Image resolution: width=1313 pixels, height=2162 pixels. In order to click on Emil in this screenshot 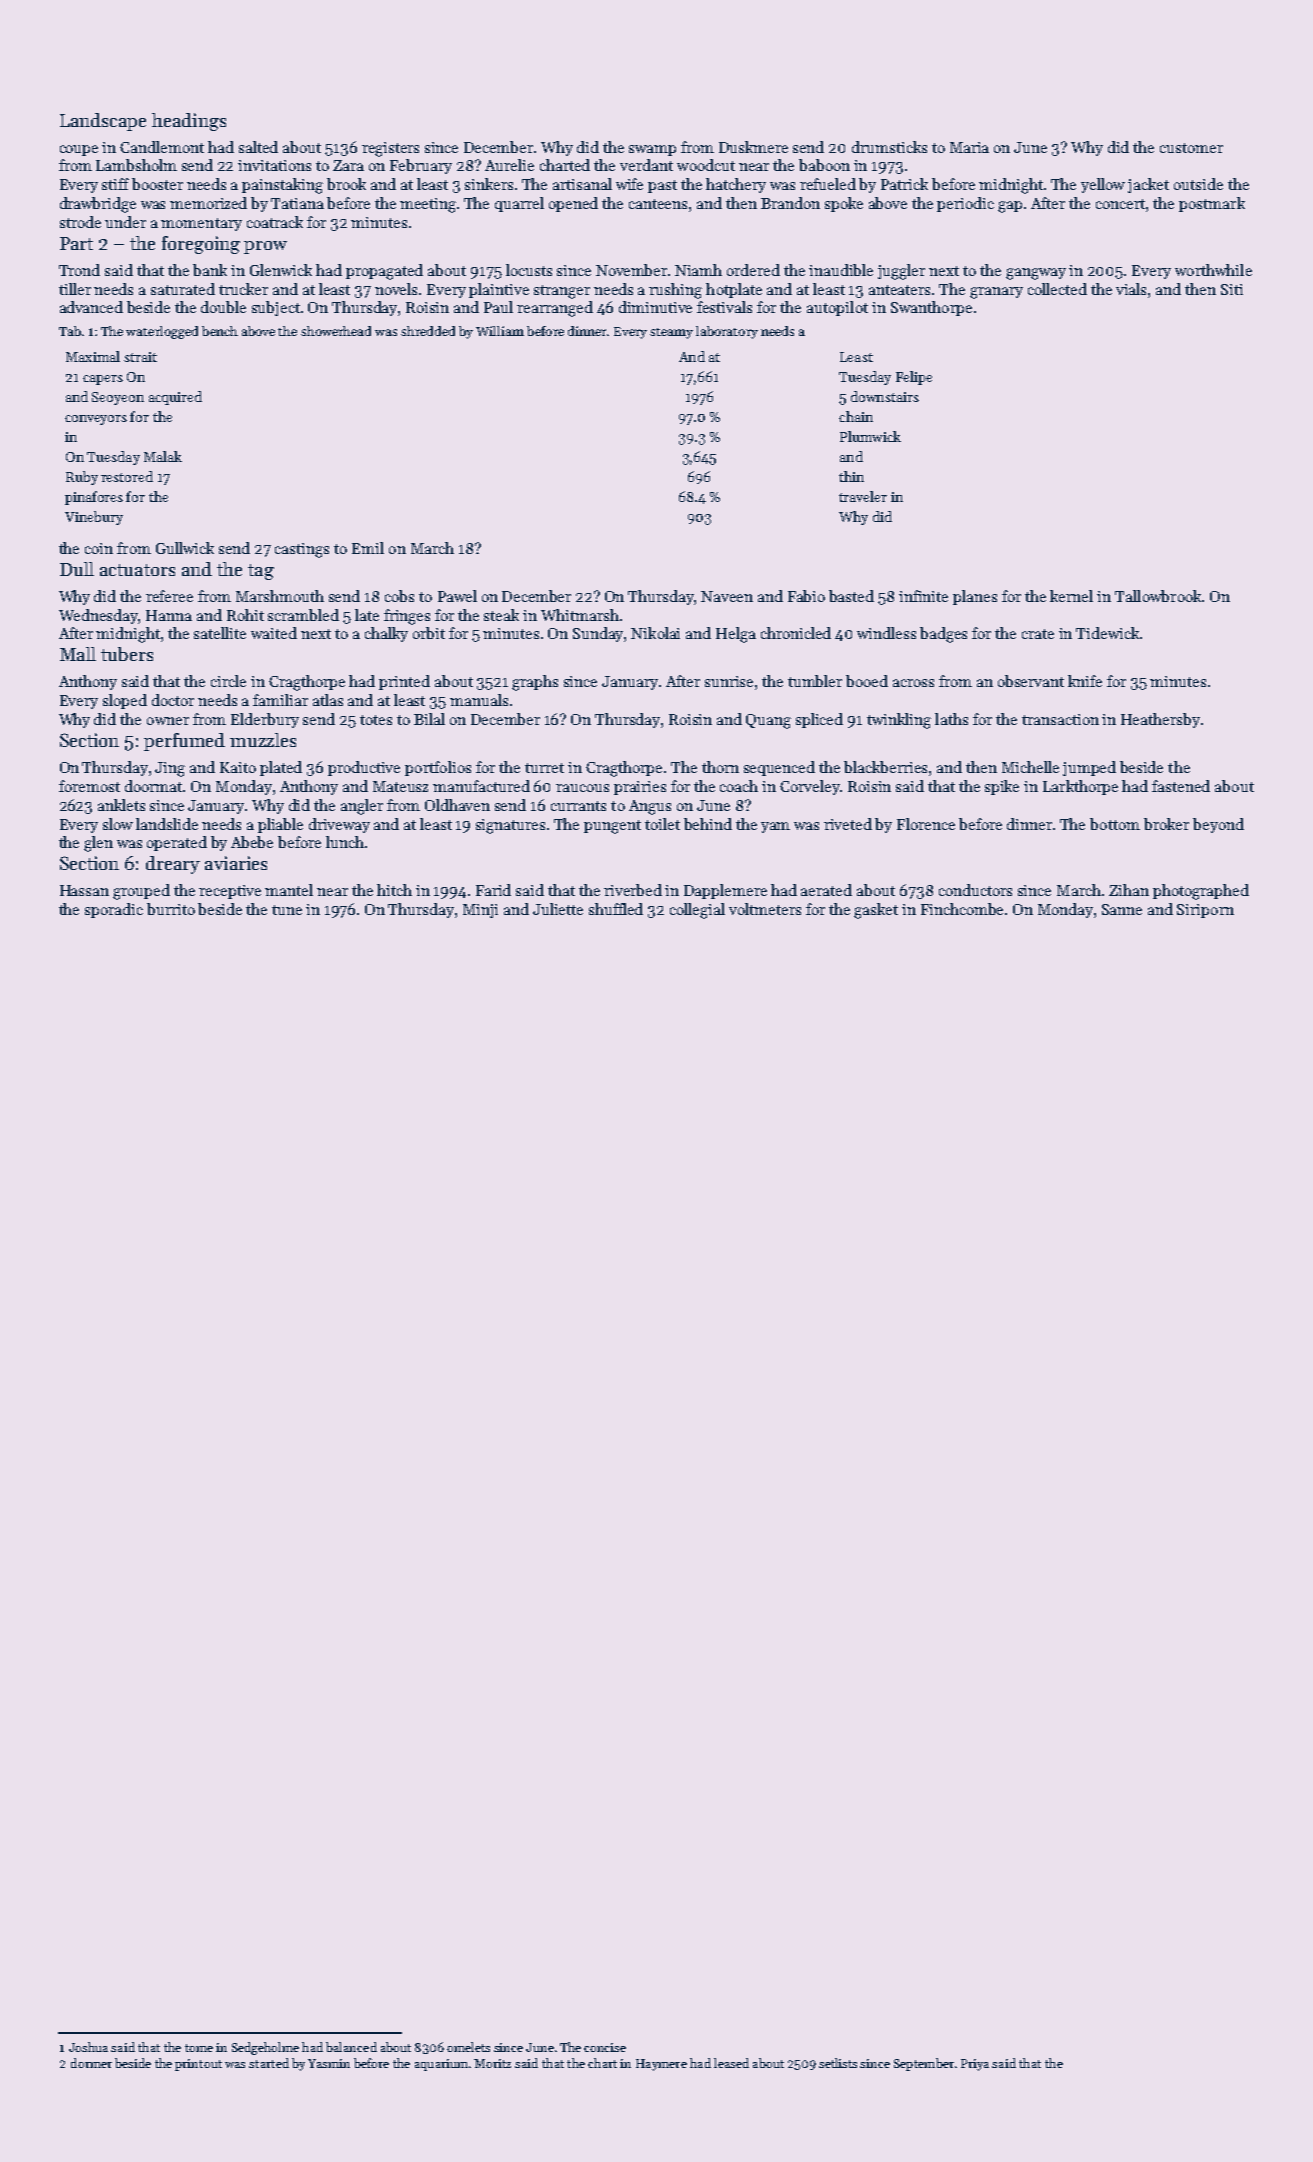, I will do `click(368, 548)`.
